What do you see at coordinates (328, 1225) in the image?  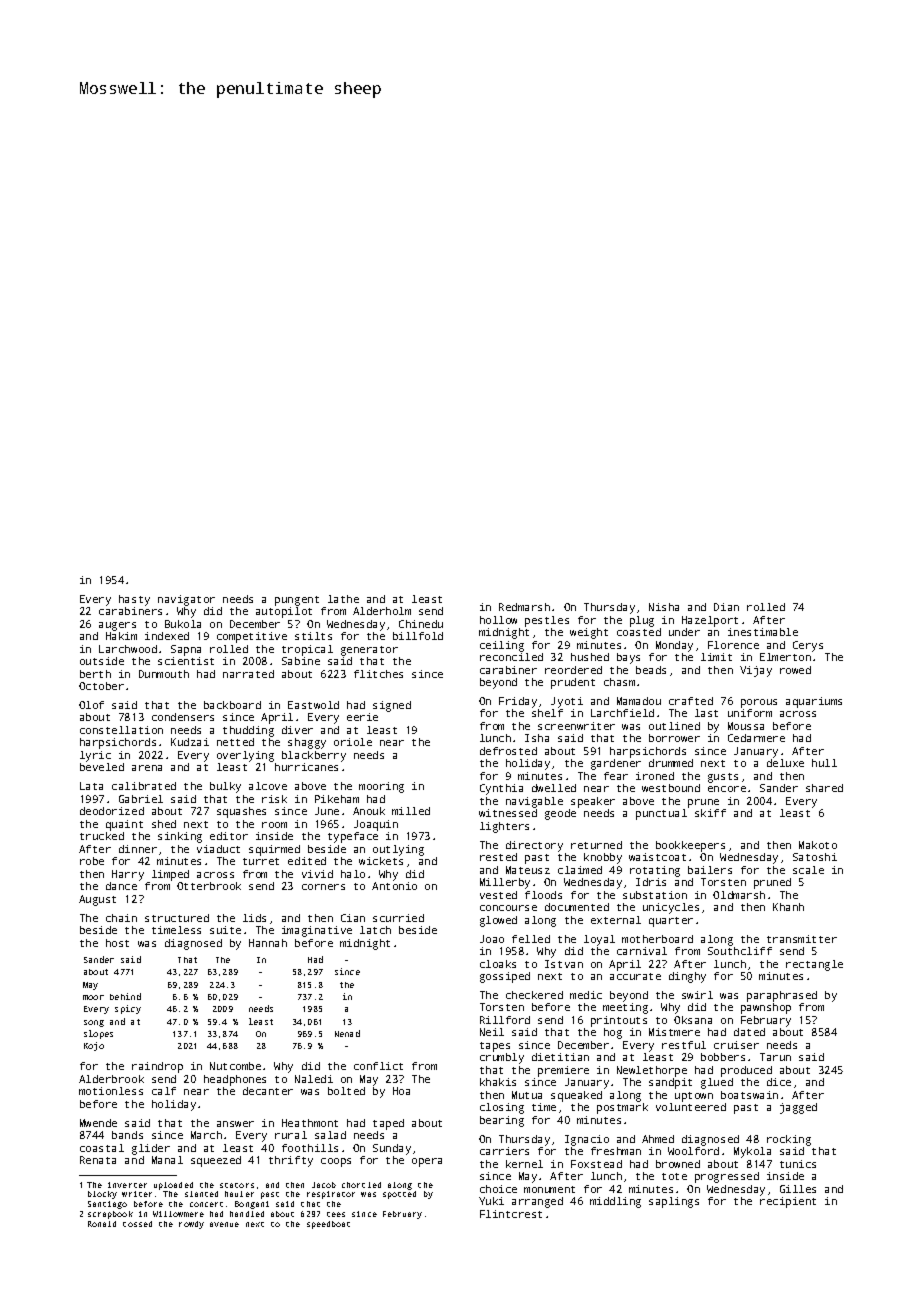 I see `speedboat` at bounding box center [328, 1225].
